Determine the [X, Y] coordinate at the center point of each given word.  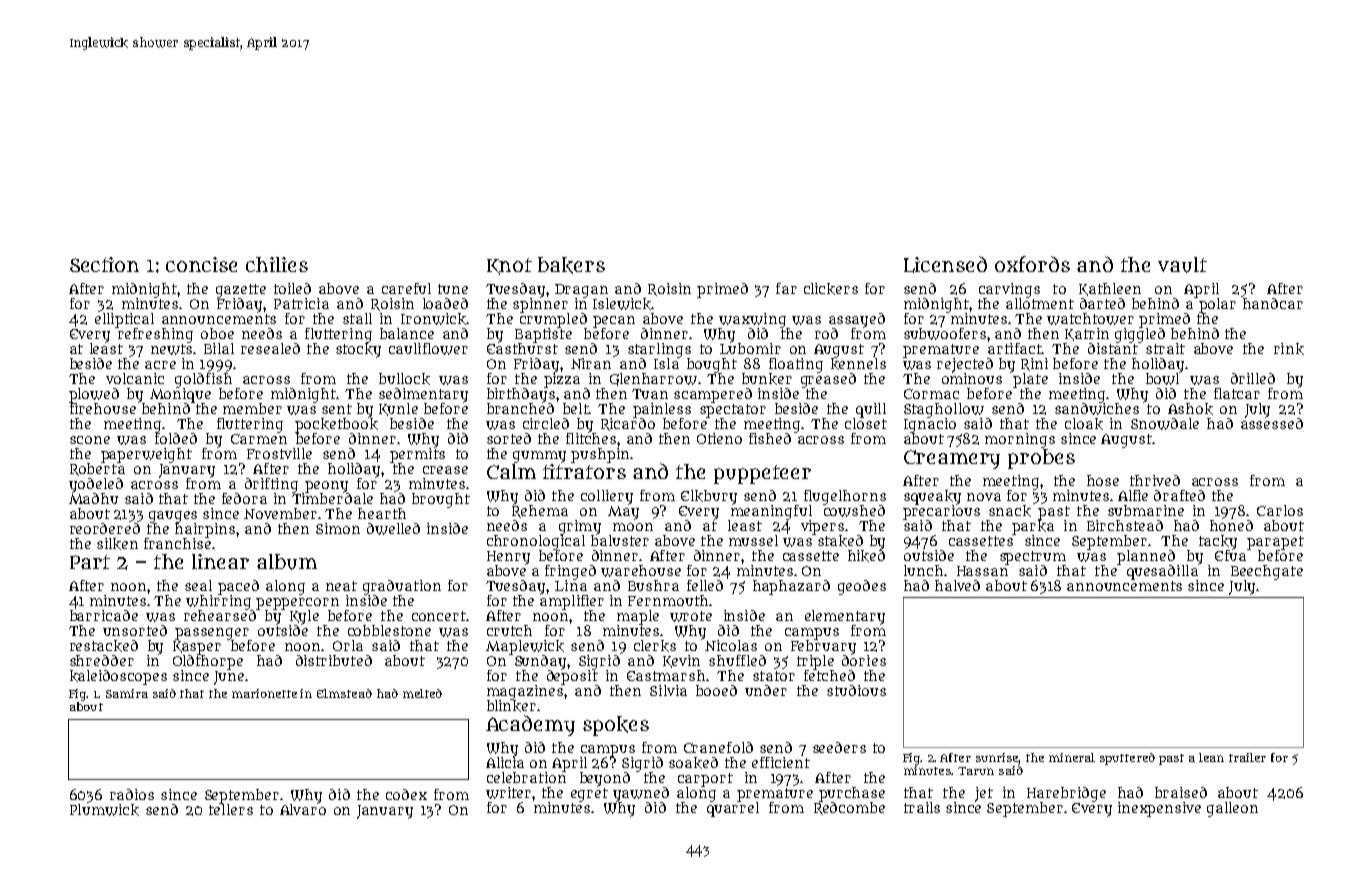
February [823, 647]
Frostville [279, 453]
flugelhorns [845, 497]
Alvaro [303, 809]
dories [864, 660]
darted [1102, 303]
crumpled [553, 320]
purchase [852, 794]
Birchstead [1125, 525]
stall [357, 318]
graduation [402, 587]
